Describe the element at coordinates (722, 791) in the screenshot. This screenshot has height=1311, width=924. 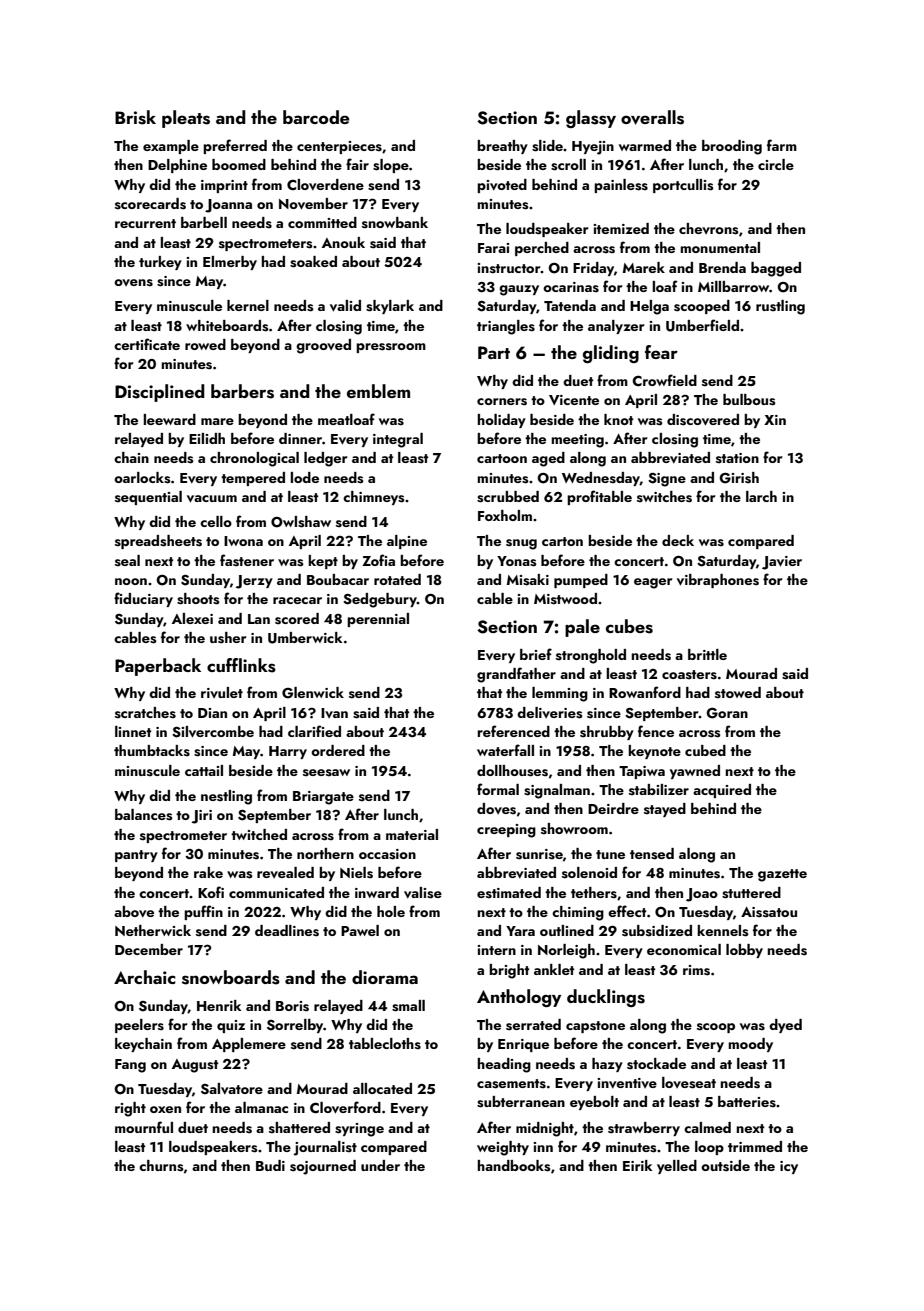
I see `acquired` at that location.
